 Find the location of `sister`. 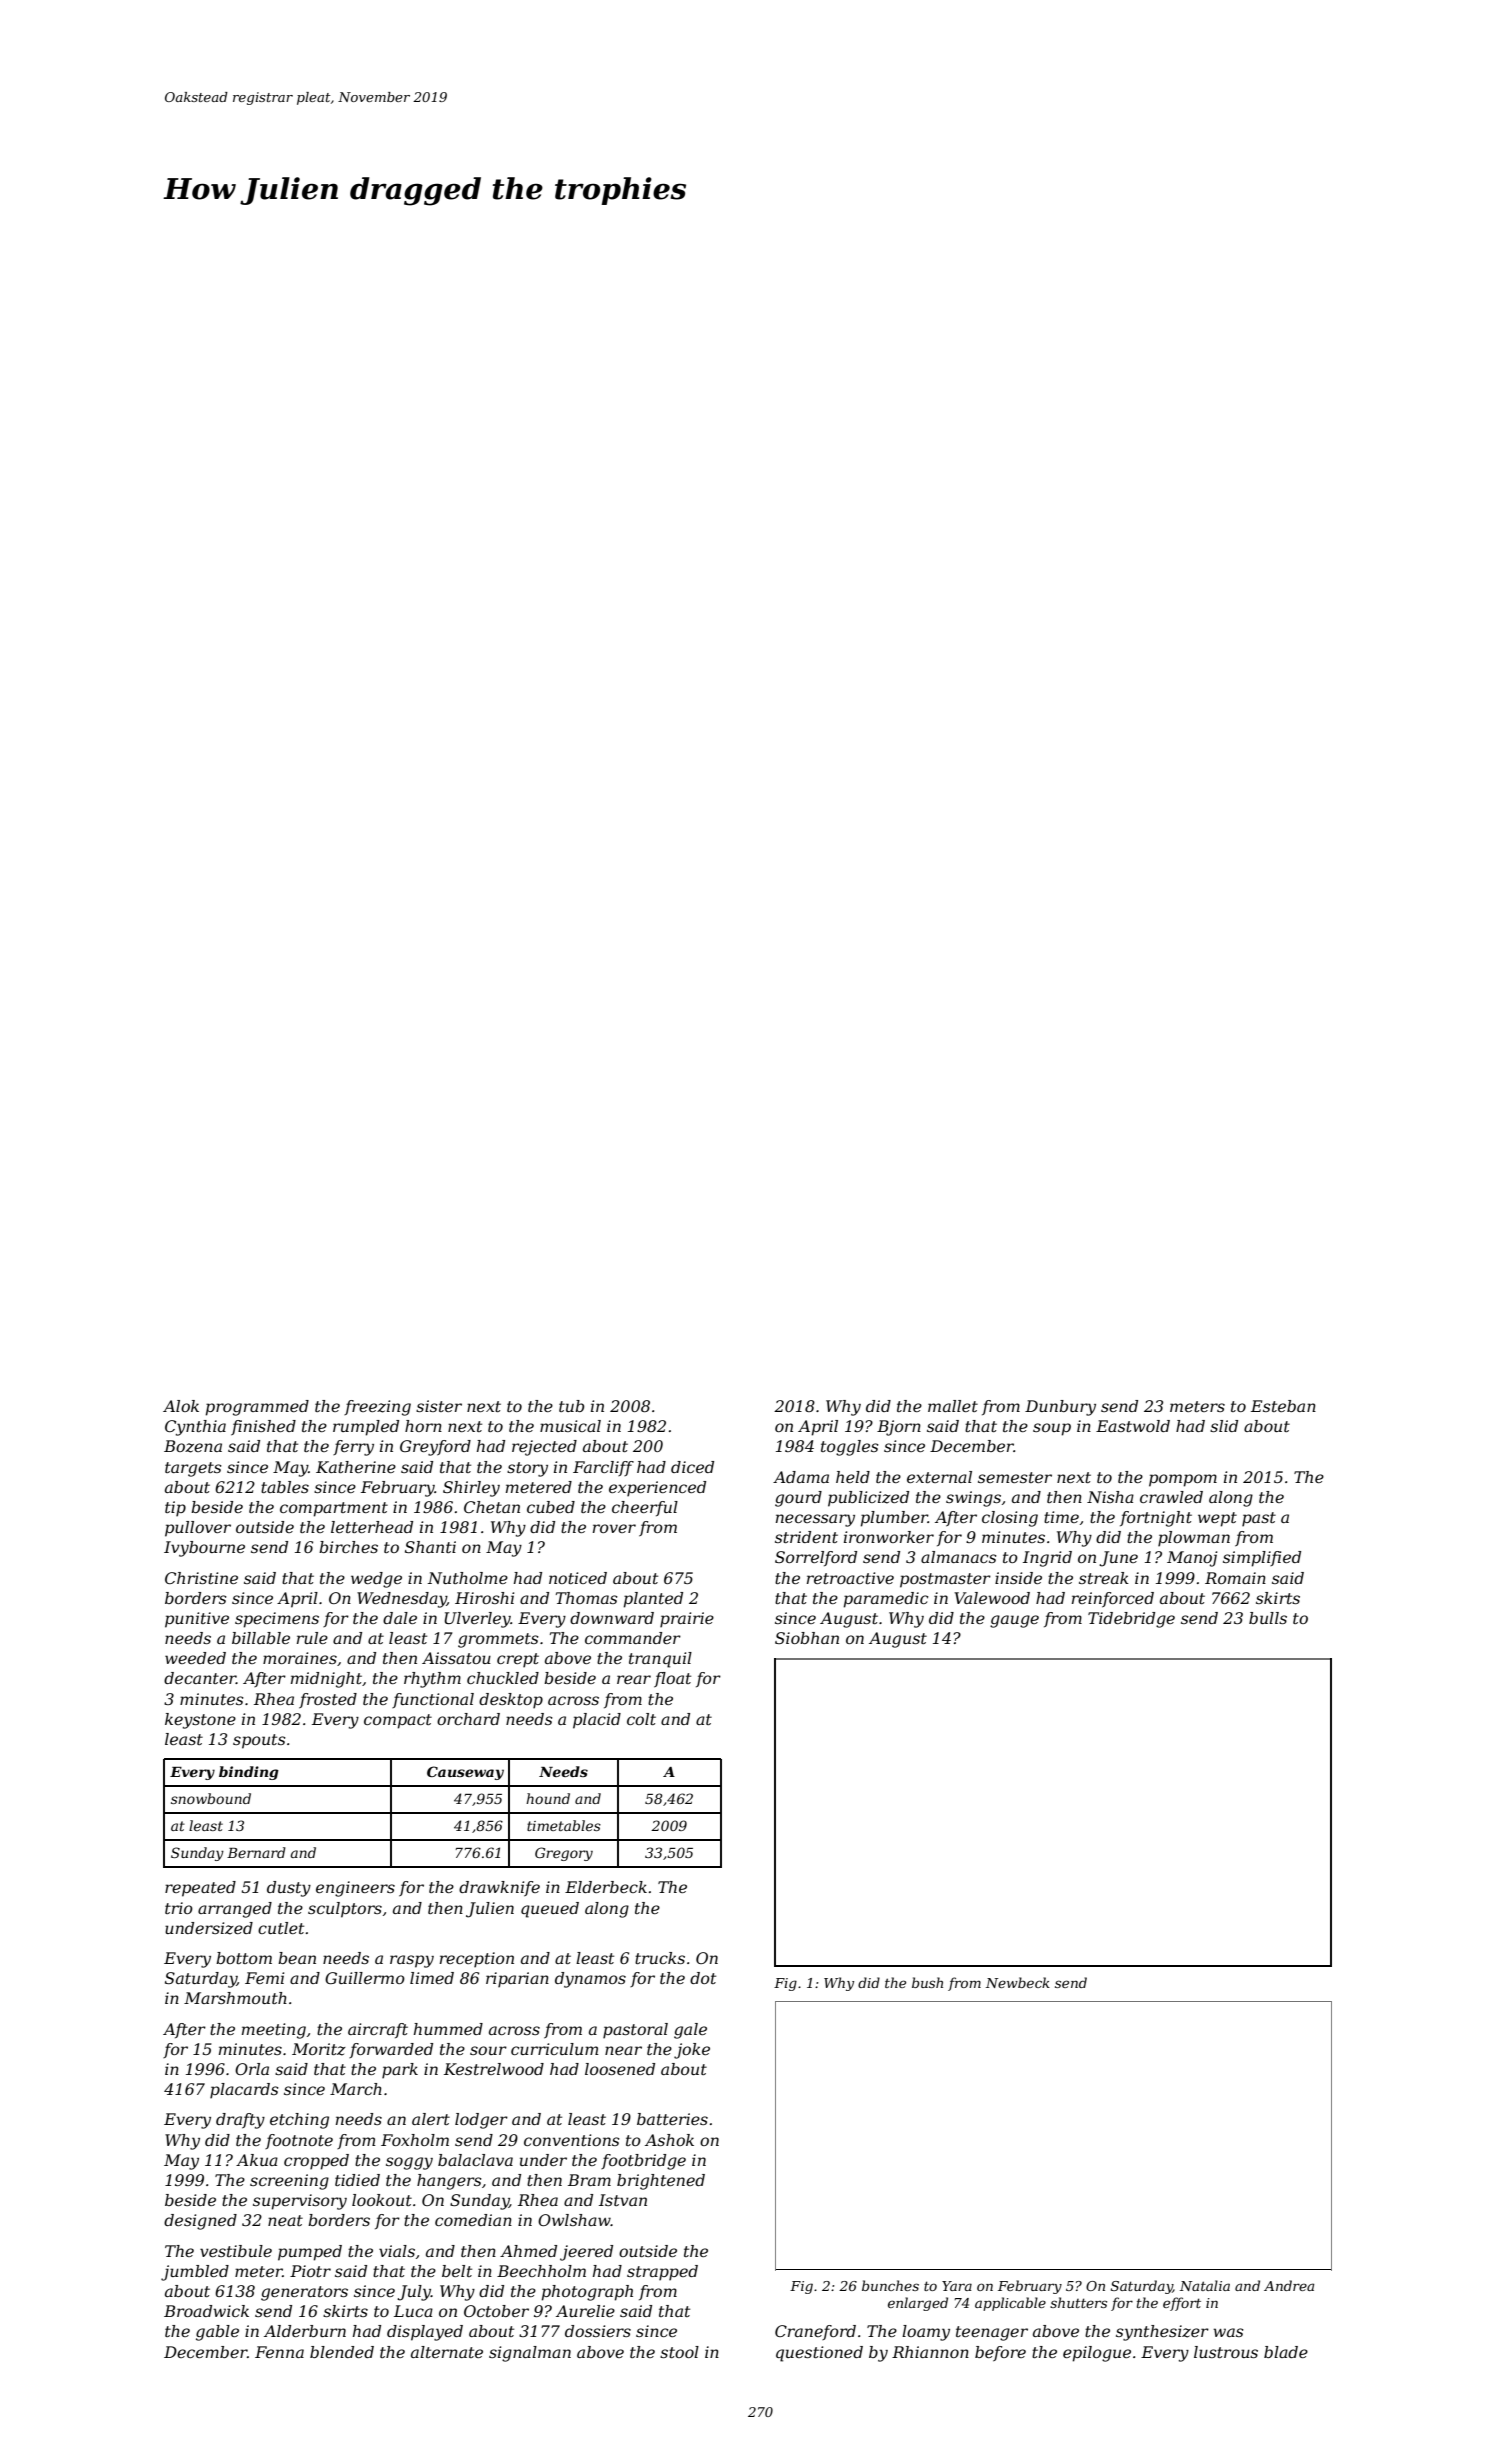

sister is located at coordinates (439, 1406).
